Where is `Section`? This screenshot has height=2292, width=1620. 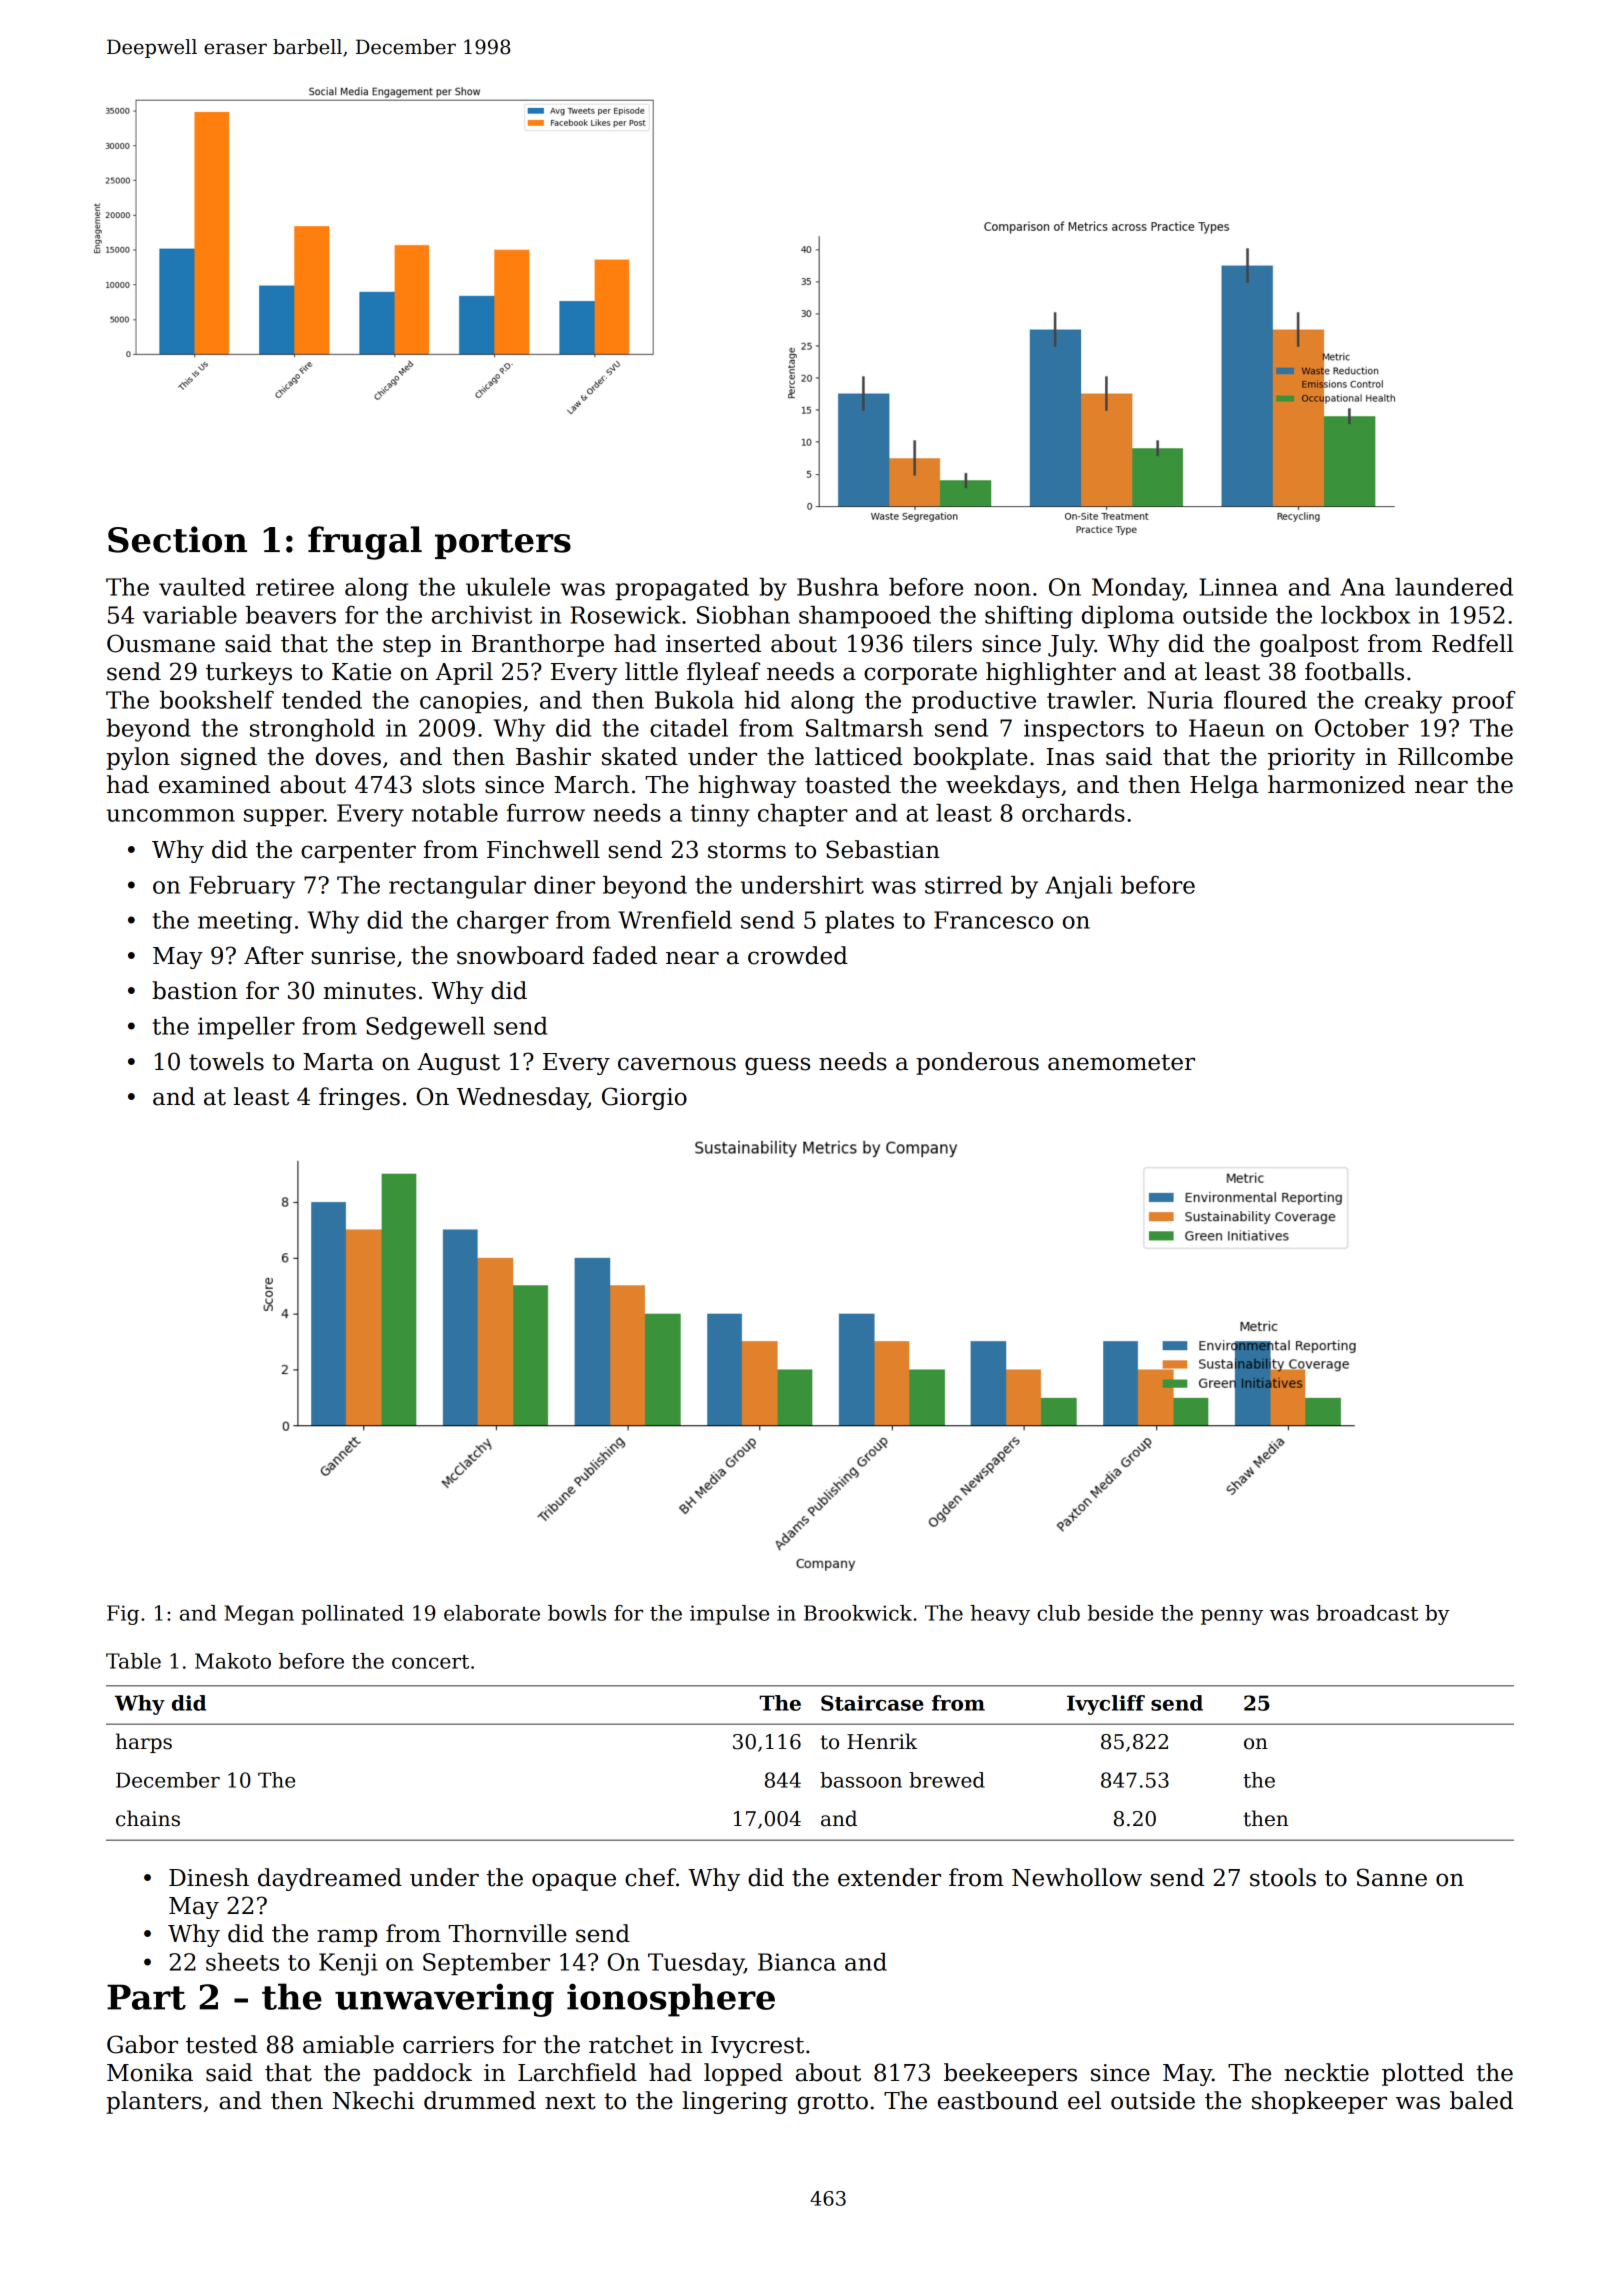 Section is located at coordinates (177, 539).
